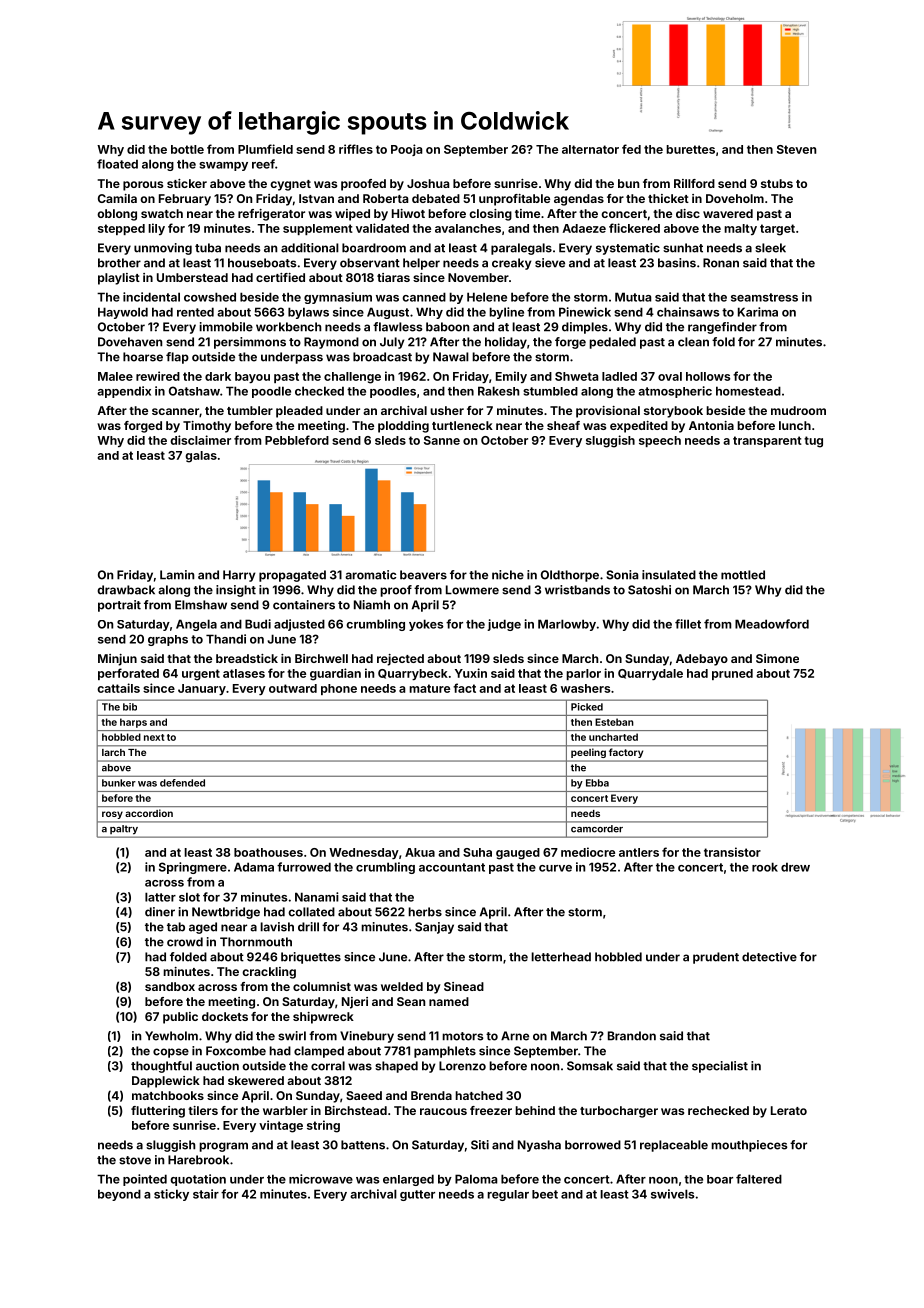 The width and height of the image is (924, 1308). What do you see at coordinates (355, 1003) in the image?
I see `Njeri` at bounding box center [355, 1003].
